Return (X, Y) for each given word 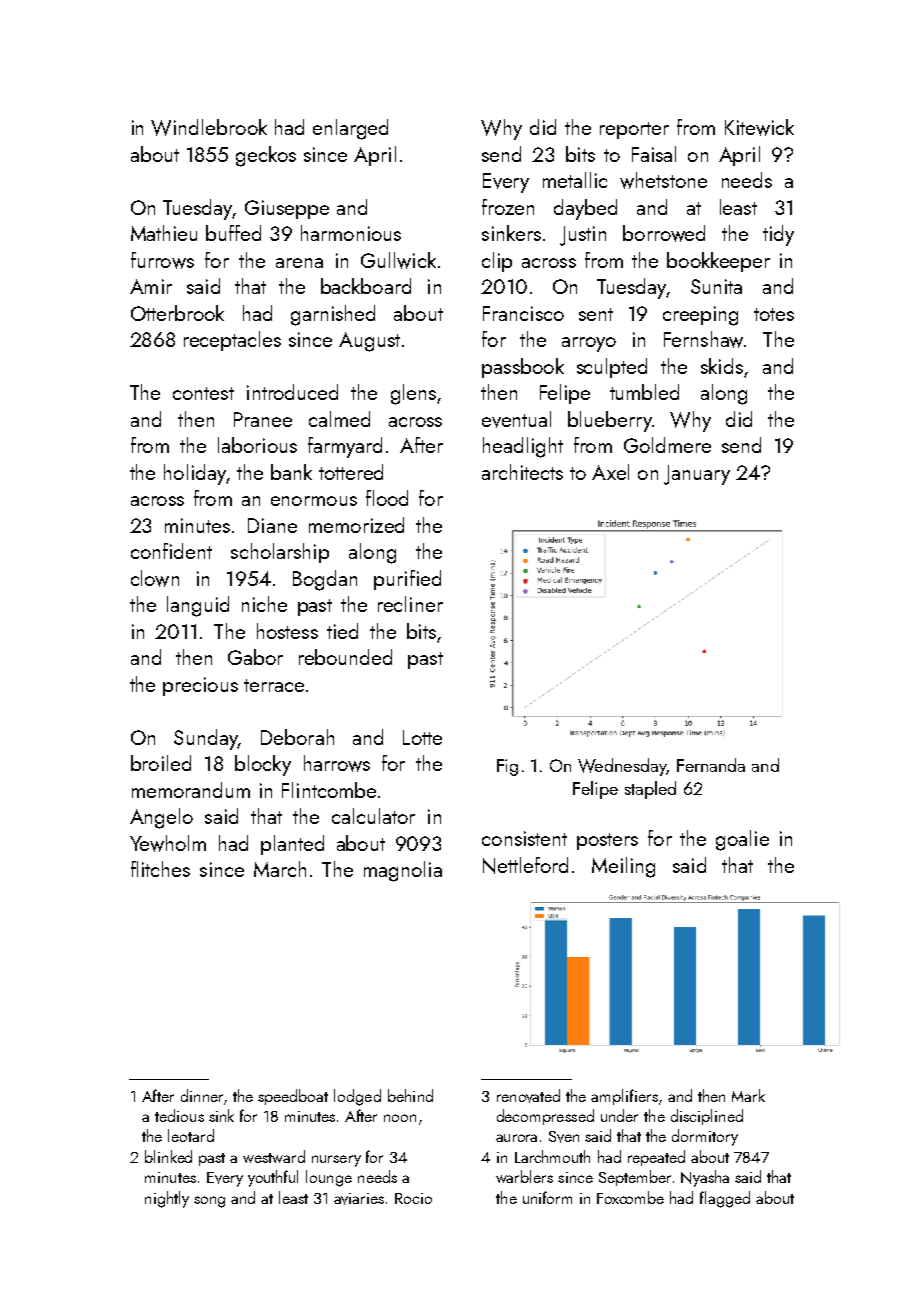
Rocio (413, 1198)
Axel (610, 472)
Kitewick (759, 127)
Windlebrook (209, 127)
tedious (179, 1115)
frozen (508, 207)
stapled (650, 790)
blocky (263, 765)
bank (291, 472)
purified (407, 580)
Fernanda (711, 765)
